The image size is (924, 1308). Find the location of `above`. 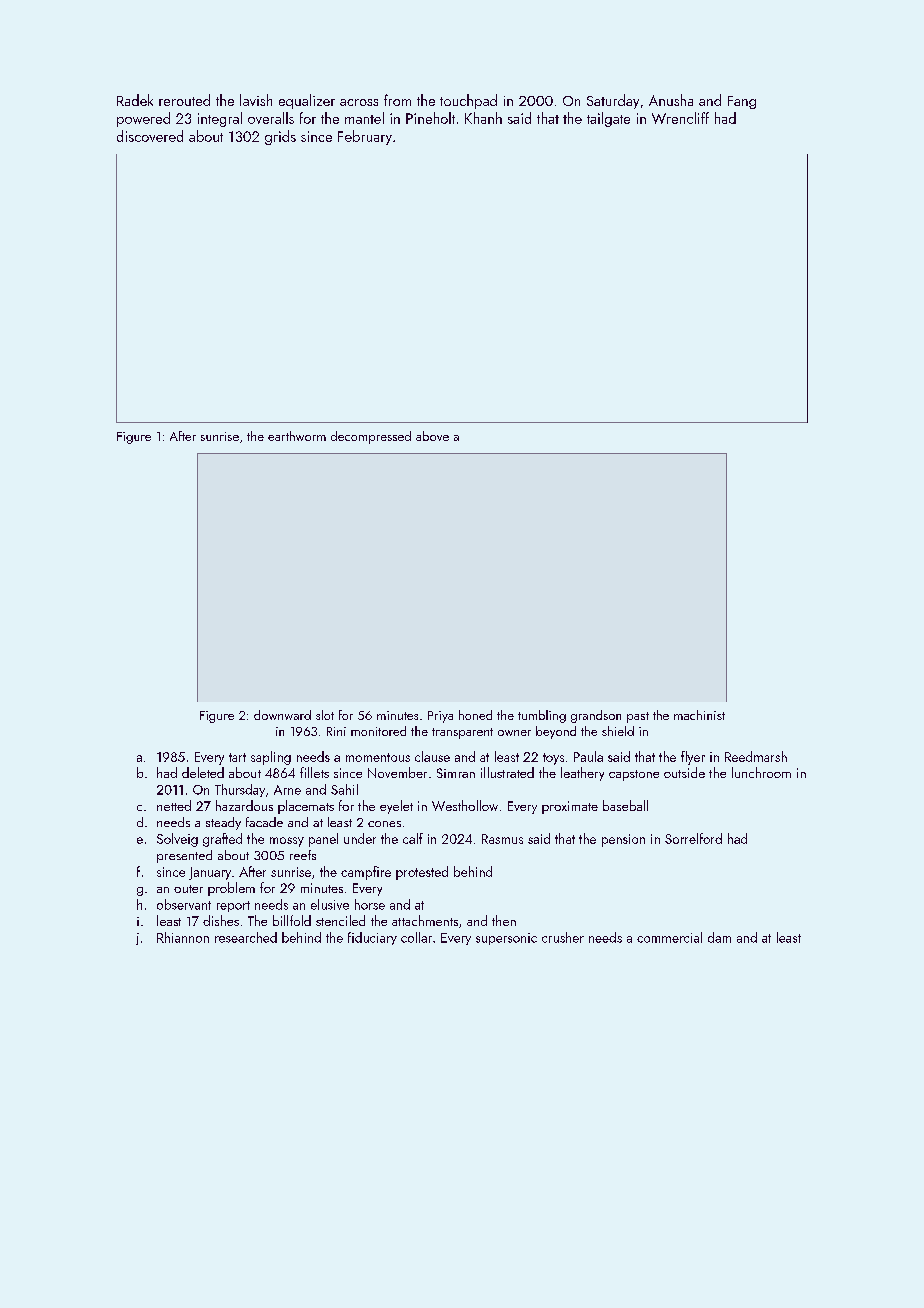

above is located at coordinates (432, 436).
